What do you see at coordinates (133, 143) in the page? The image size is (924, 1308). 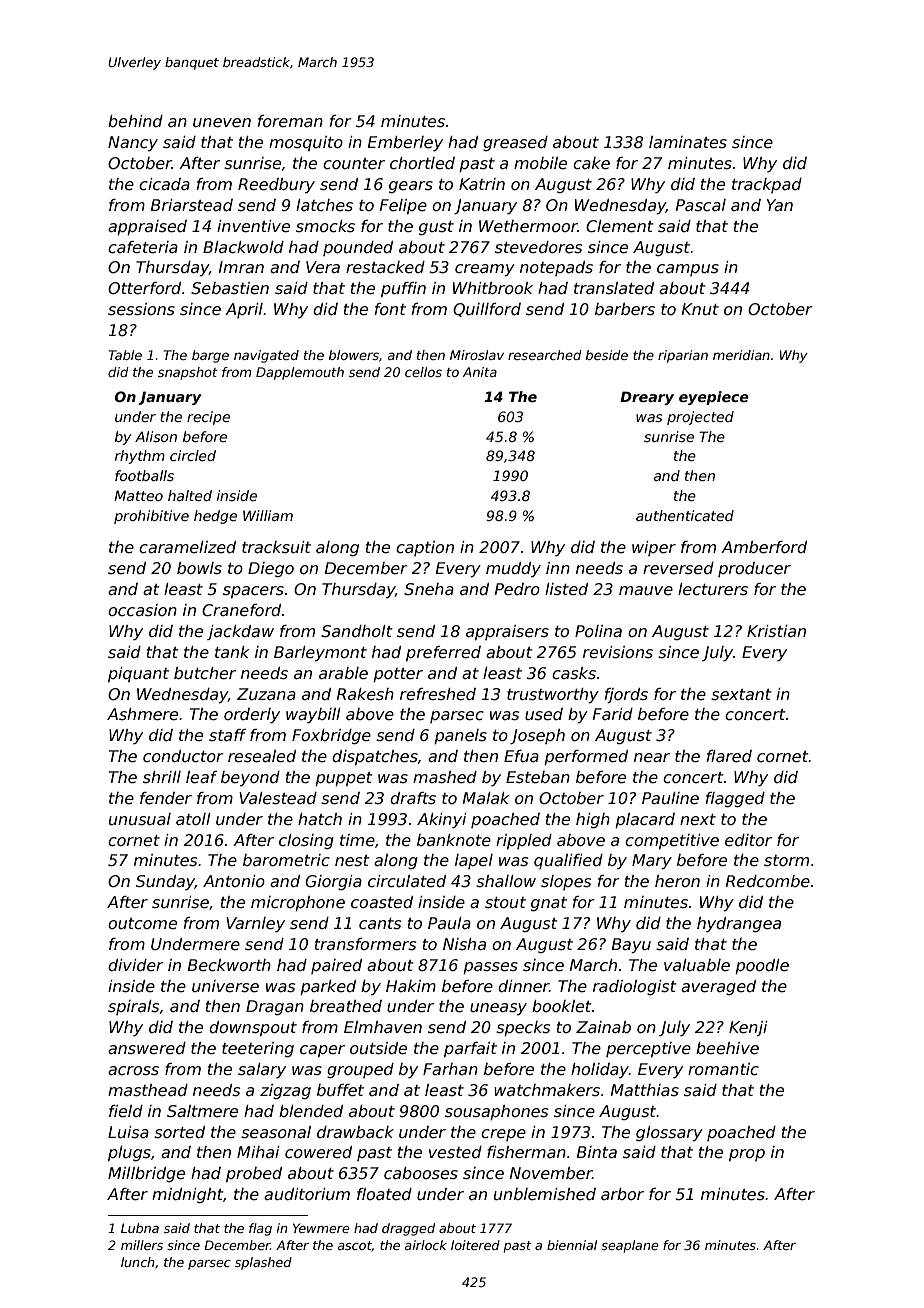 I see `Nancy` at bounding box center [133, 143].
